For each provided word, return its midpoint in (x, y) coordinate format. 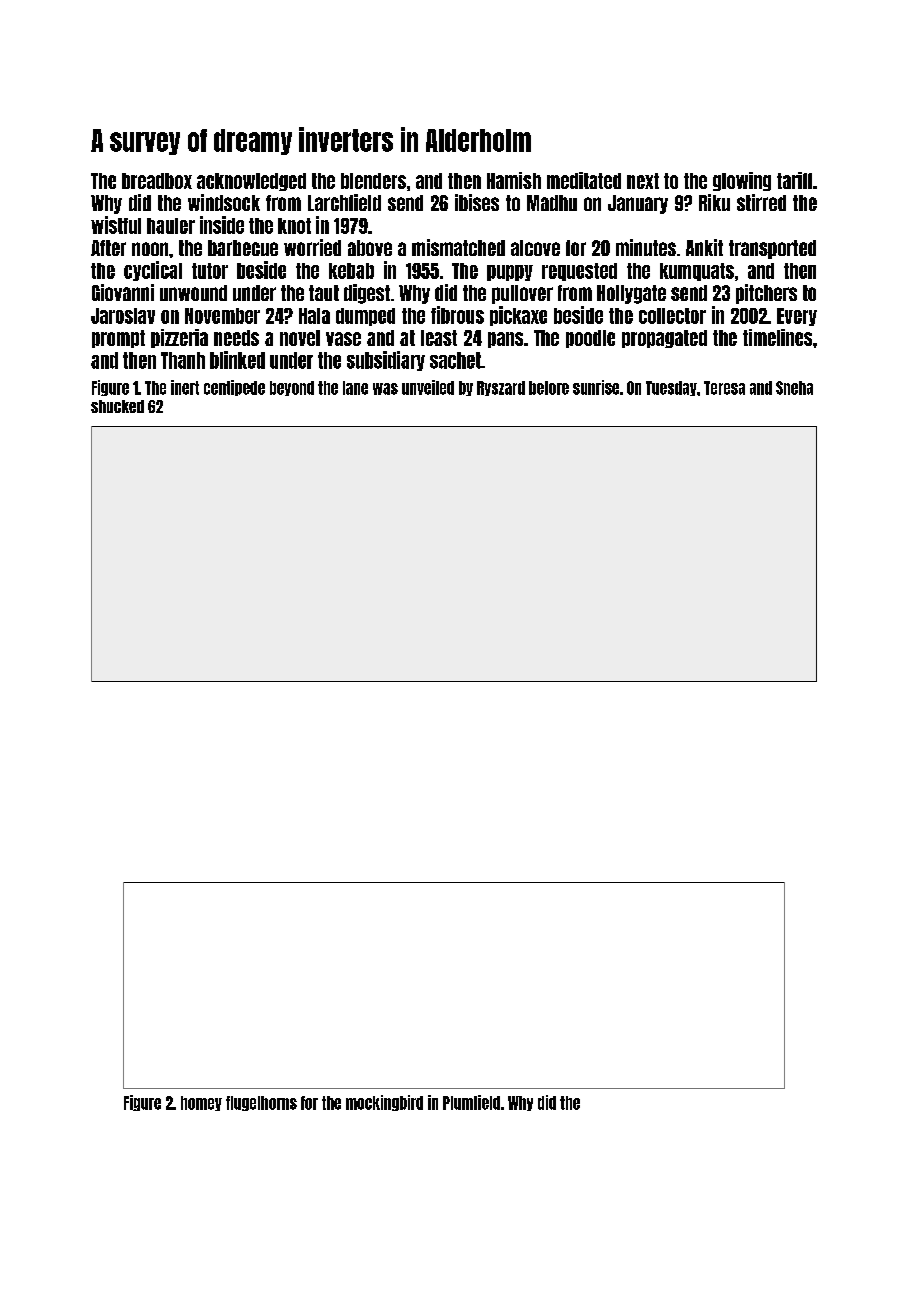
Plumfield (471, 1102)
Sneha (794, 388)
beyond (292, 388)
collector (672, 316)
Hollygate (631, 294)
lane (355, 388)
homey (201, 1103)
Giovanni (123, 292)
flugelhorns (261, 1103)
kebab (351, 271)
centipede (234, 388)
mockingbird (384, 1103)
